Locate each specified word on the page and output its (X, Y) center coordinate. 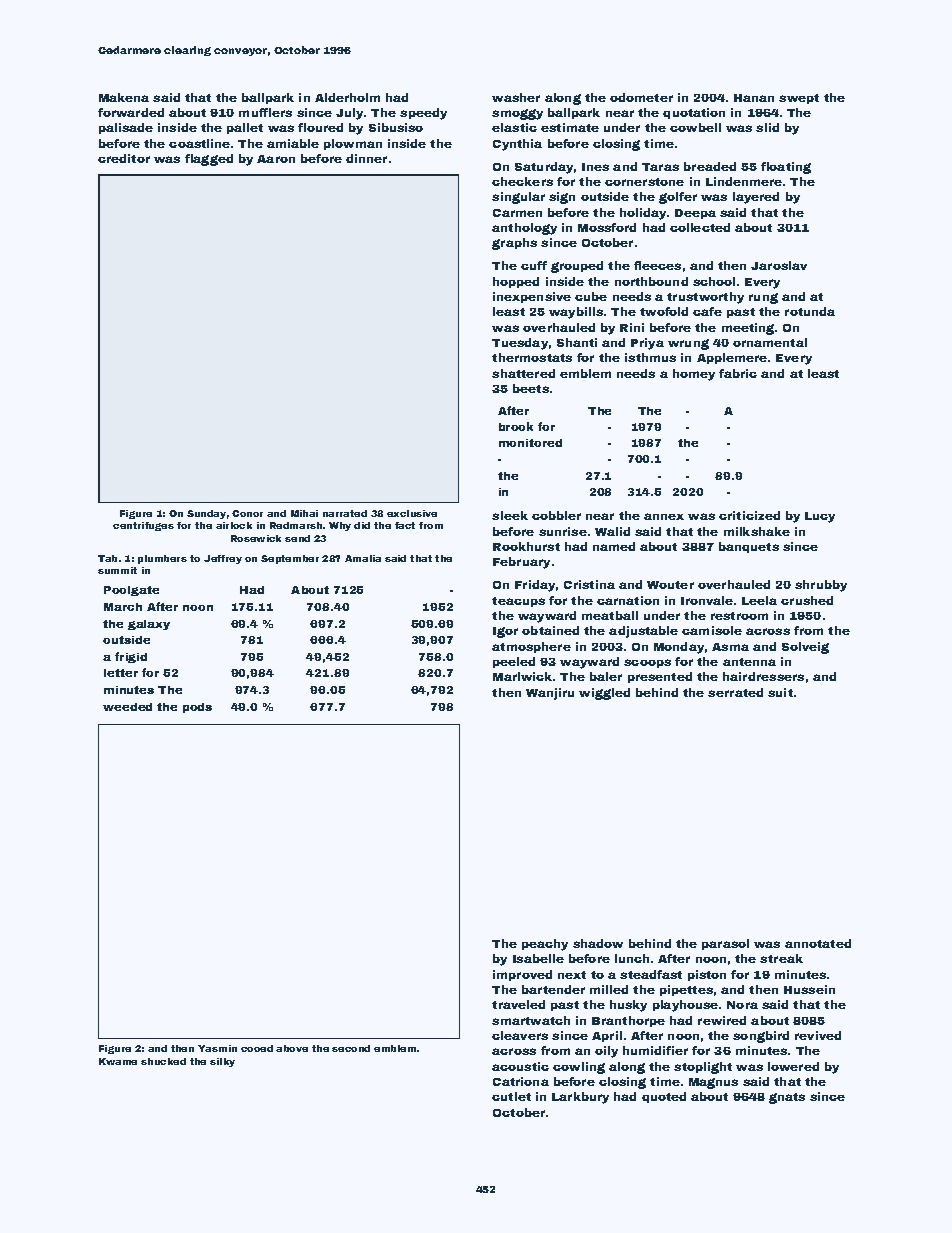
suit (780, 692)
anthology (524, 229)
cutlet (511, 1096)
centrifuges (143, 526)
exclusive (412, 513)
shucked (163, 1061)
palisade (126, 128)
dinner (366, 158)
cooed (257, 1048)
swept (799, 99)
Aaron (276, 159)
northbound (651, 281)
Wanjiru (550, 694)
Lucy (820, 517)
